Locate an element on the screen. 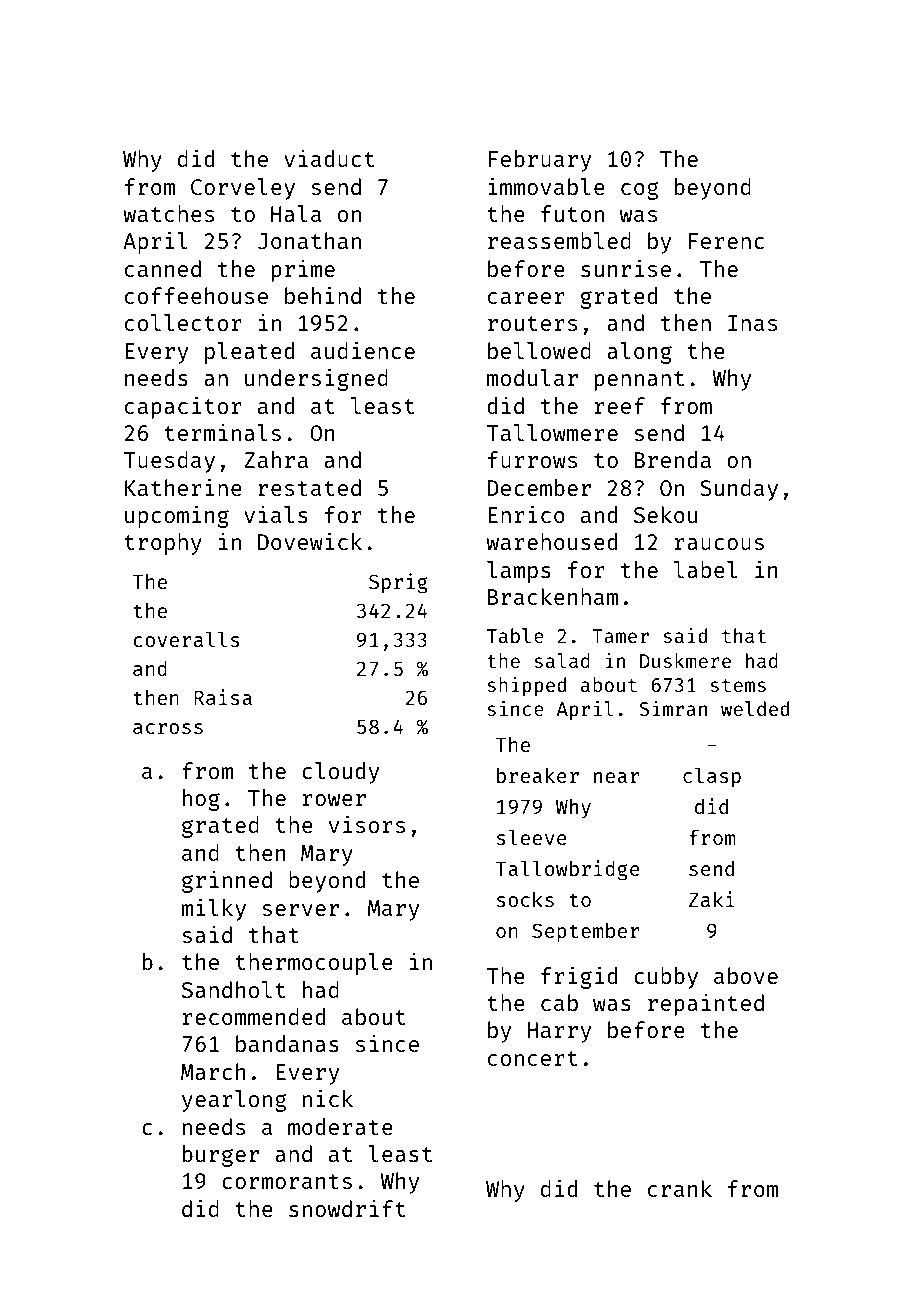  coveralls is located at coordinates (186, 639).
